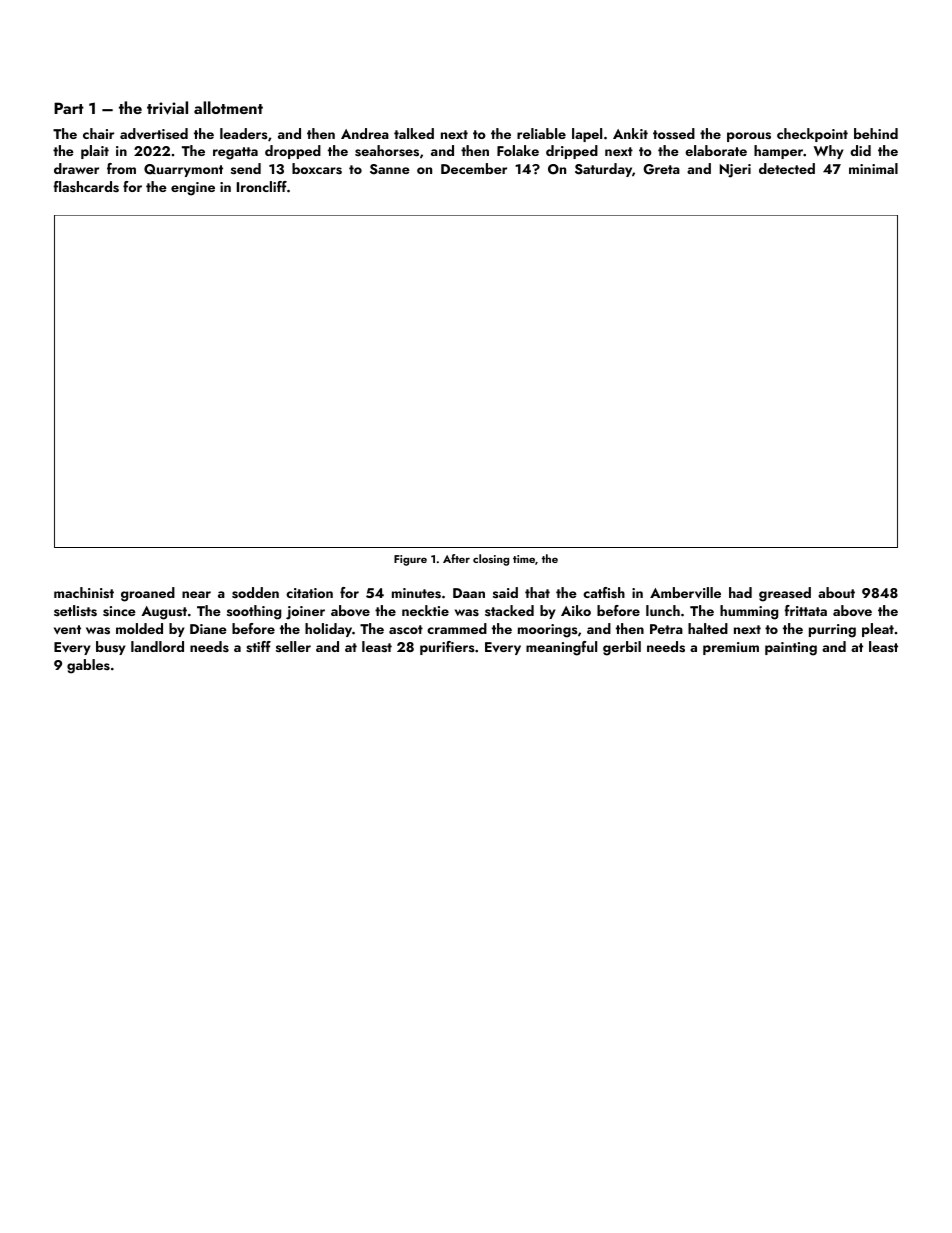  I want to click on stiff, so click(258, 647).
